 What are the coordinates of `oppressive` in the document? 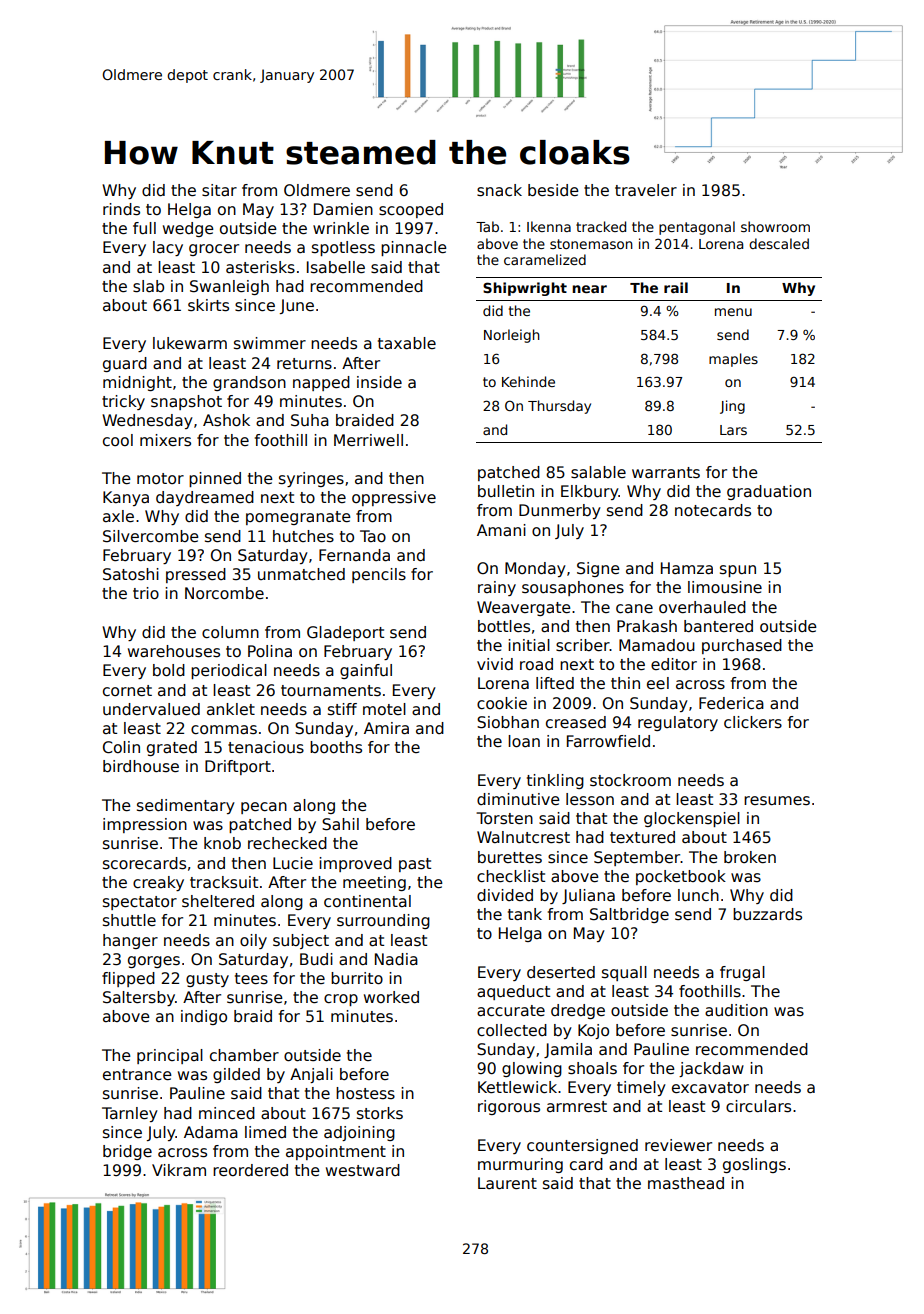 It's located at (394, 498).
